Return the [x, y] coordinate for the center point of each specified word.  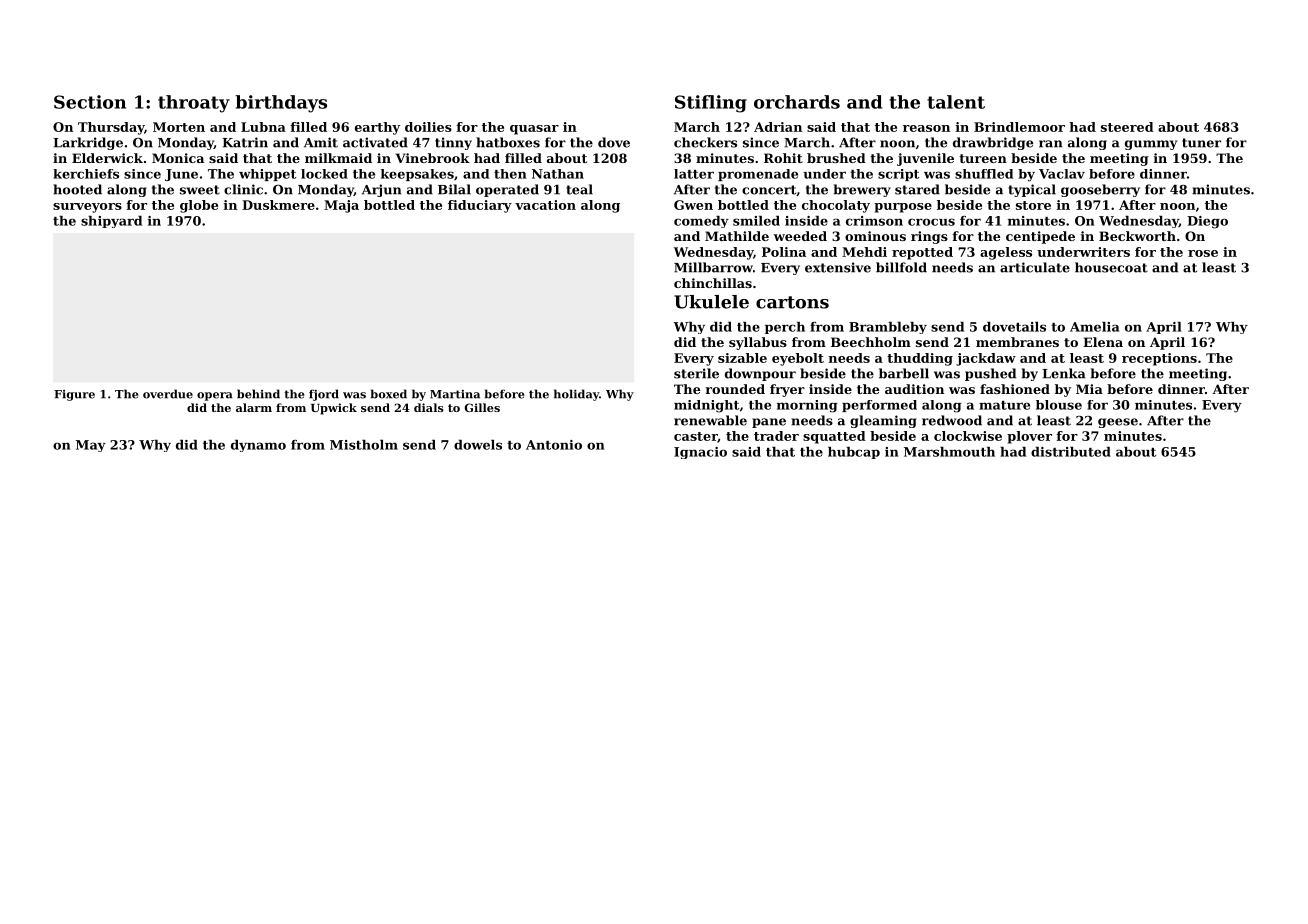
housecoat [1111, 267]
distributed [1071, 452]
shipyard [111, 222]
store [1033, 205]
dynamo [258, 446]
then [510, 174]
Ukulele [711, 302]
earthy [377, 128]
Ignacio [700, 453]
